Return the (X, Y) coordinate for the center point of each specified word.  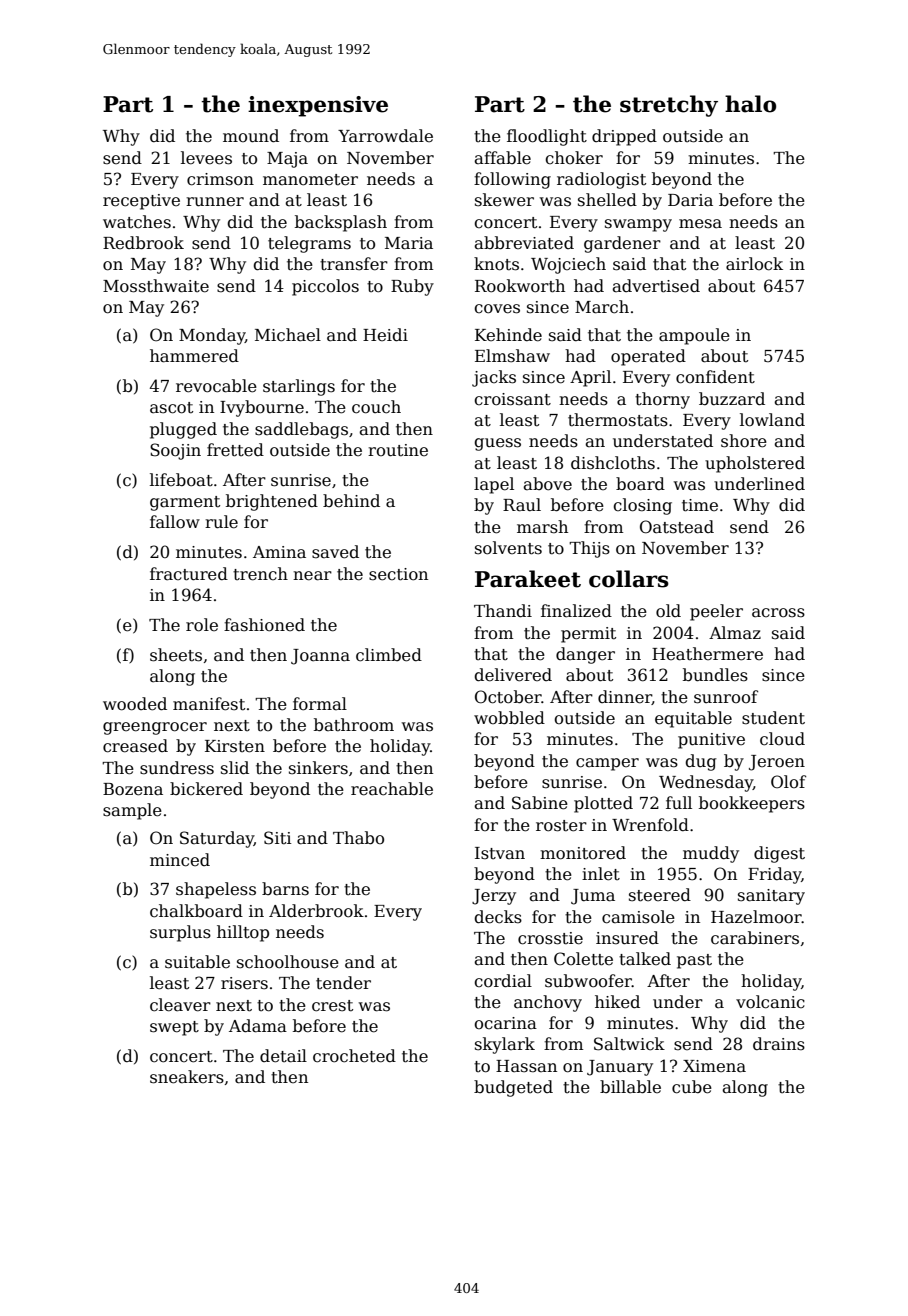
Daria (690, 200)
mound (251, 136)
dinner (625, 697)
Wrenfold (650, 825)
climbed (389, 655)
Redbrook (143, 243)
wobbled (509, 718)
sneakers (187, 1077)
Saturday (217, 839)
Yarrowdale (385, 136)
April (590, 378)
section (398, 574)
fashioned (264, 625)
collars (629, 579)
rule (221, 522)
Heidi (385, 335)
